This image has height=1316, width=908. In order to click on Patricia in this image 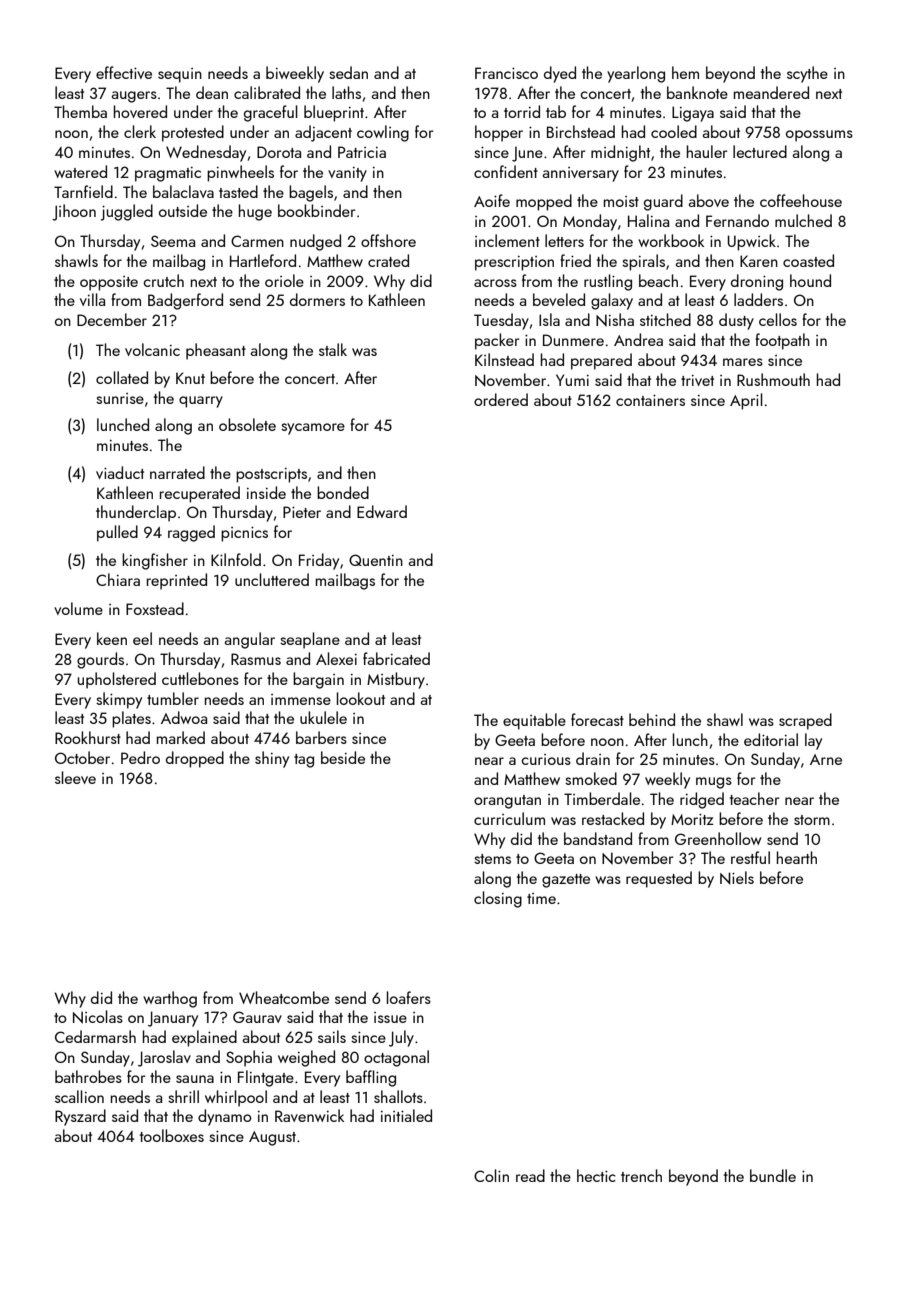, I will do `click(362, 152)`.
